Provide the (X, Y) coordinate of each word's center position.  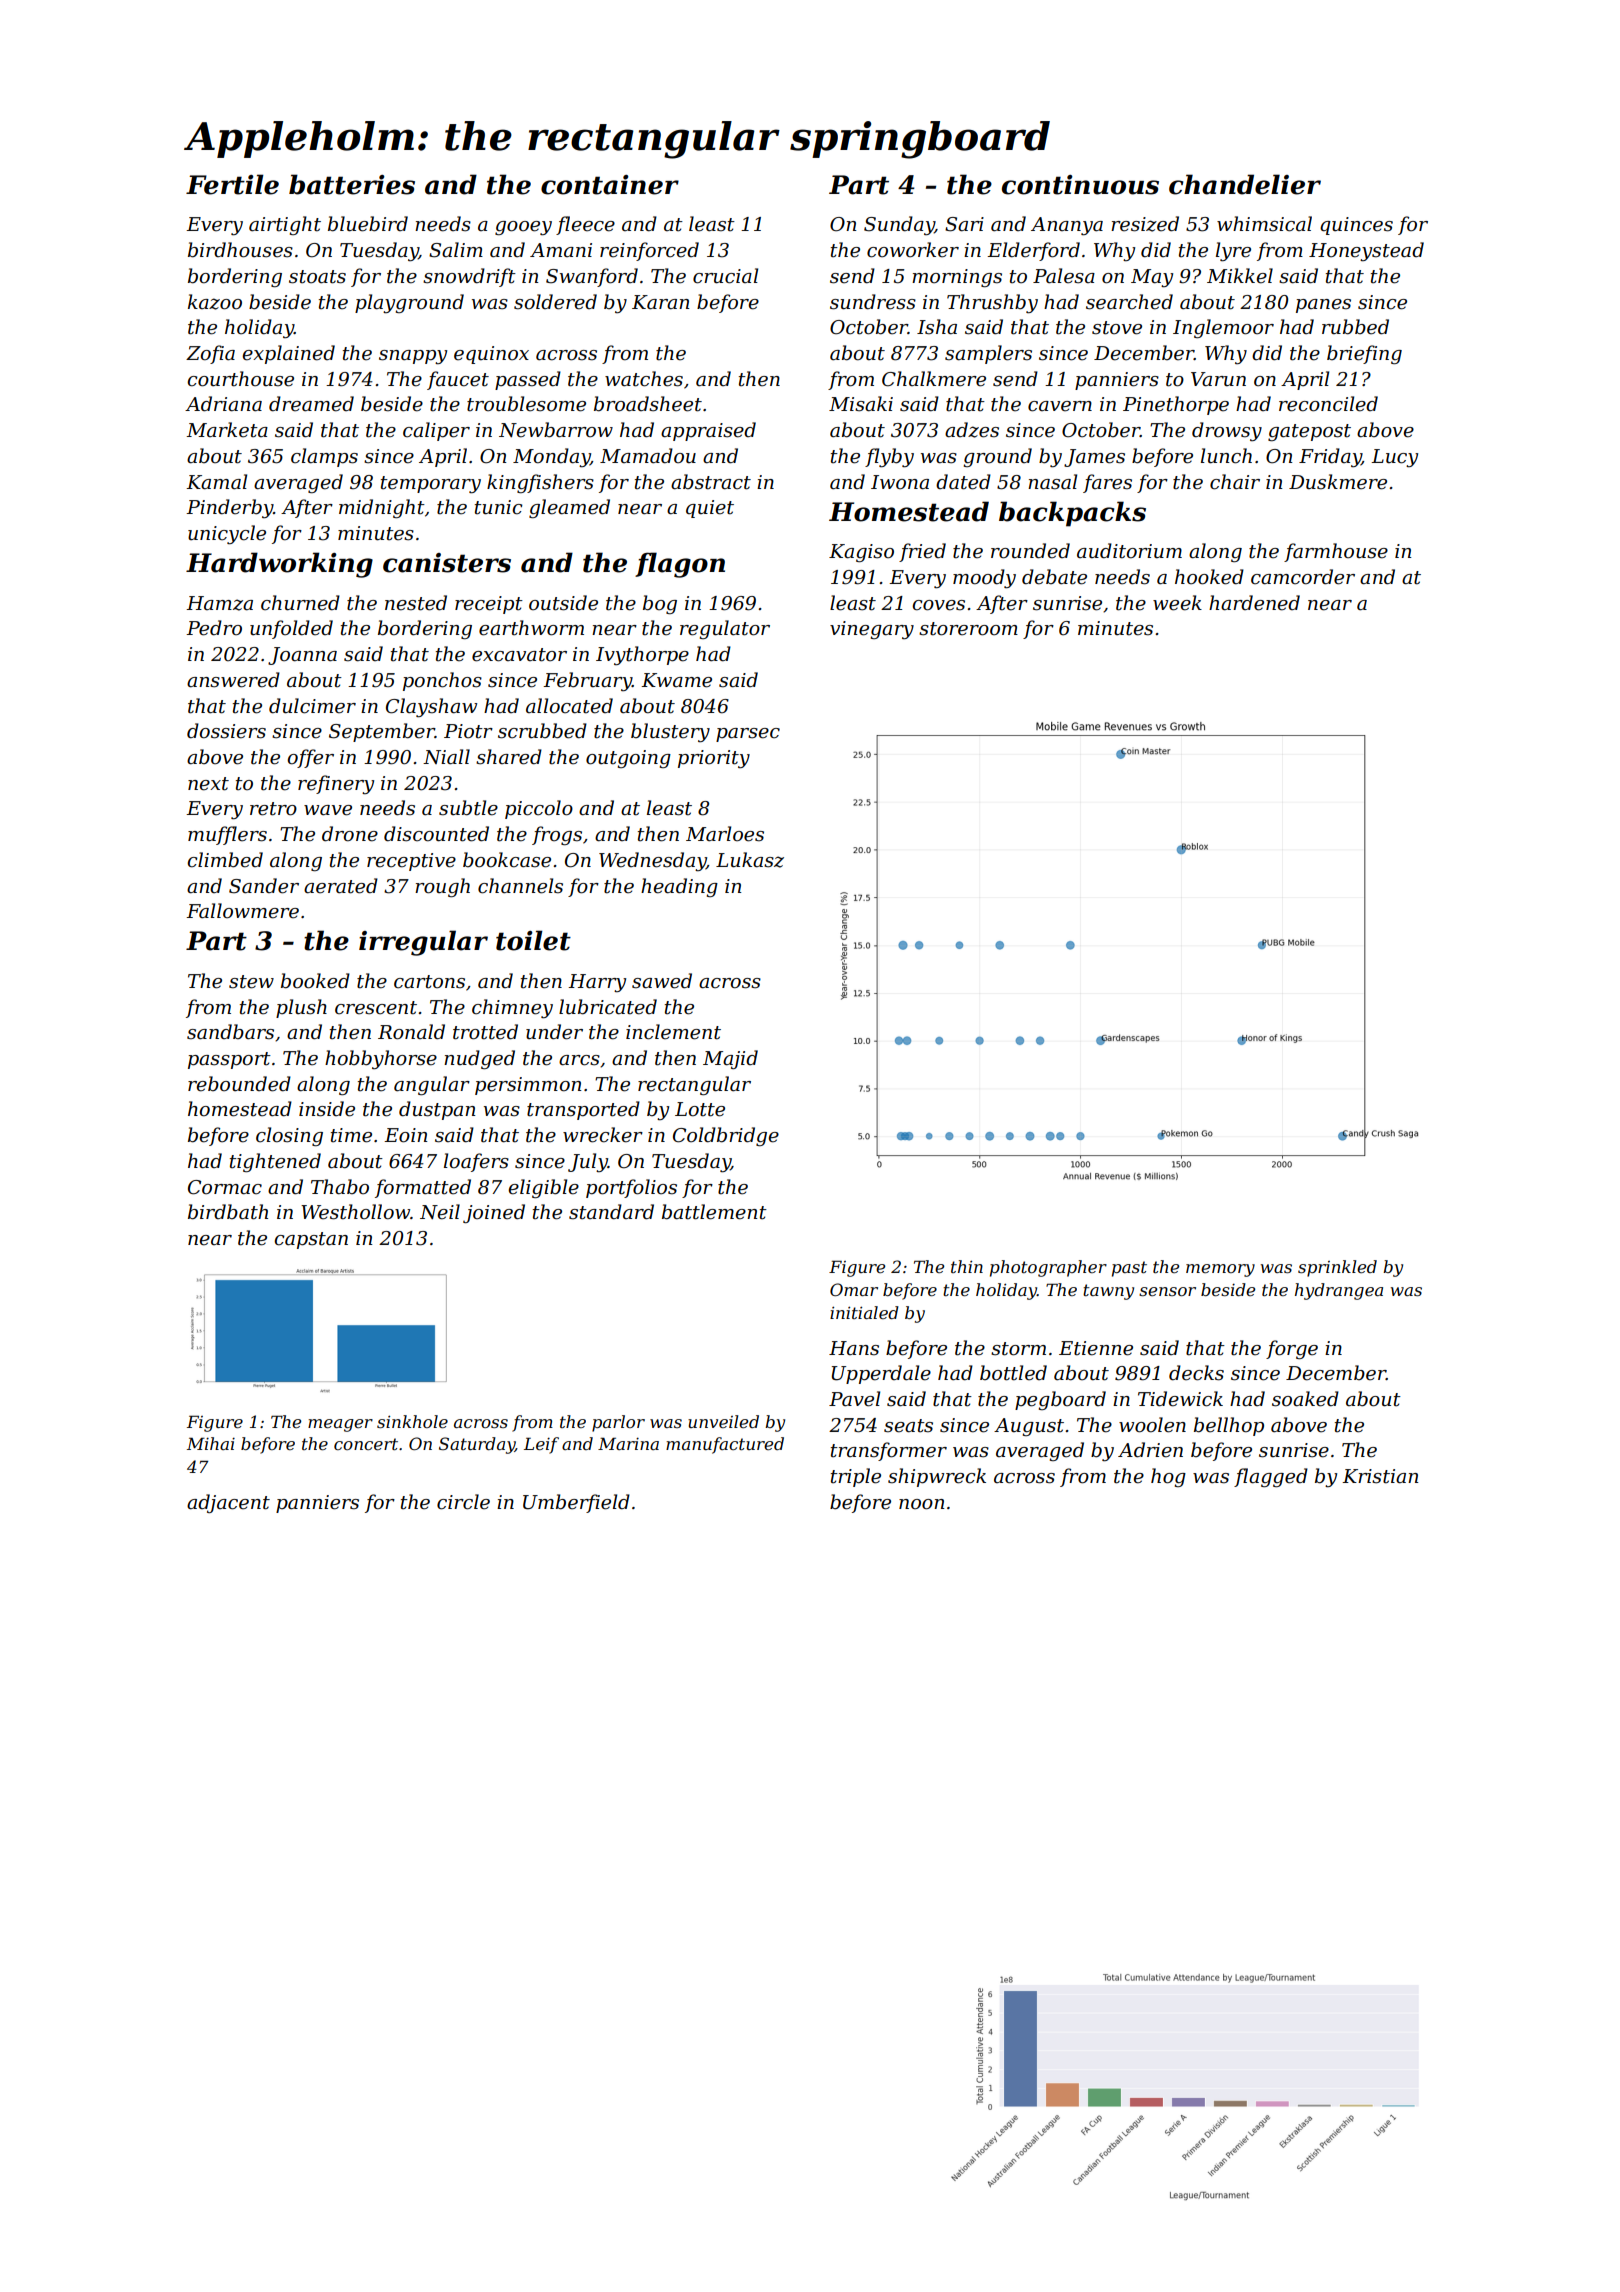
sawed (662, 981)
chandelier (1245, 184)
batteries (352, 184)
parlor (618, 1423)
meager (340, 1425)
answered (233, 680)
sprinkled (1337, 1268)
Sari (964, 224)
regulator (725, 629)
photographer (1048, 1268)
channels (520, 886)
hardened (1254, 603)
